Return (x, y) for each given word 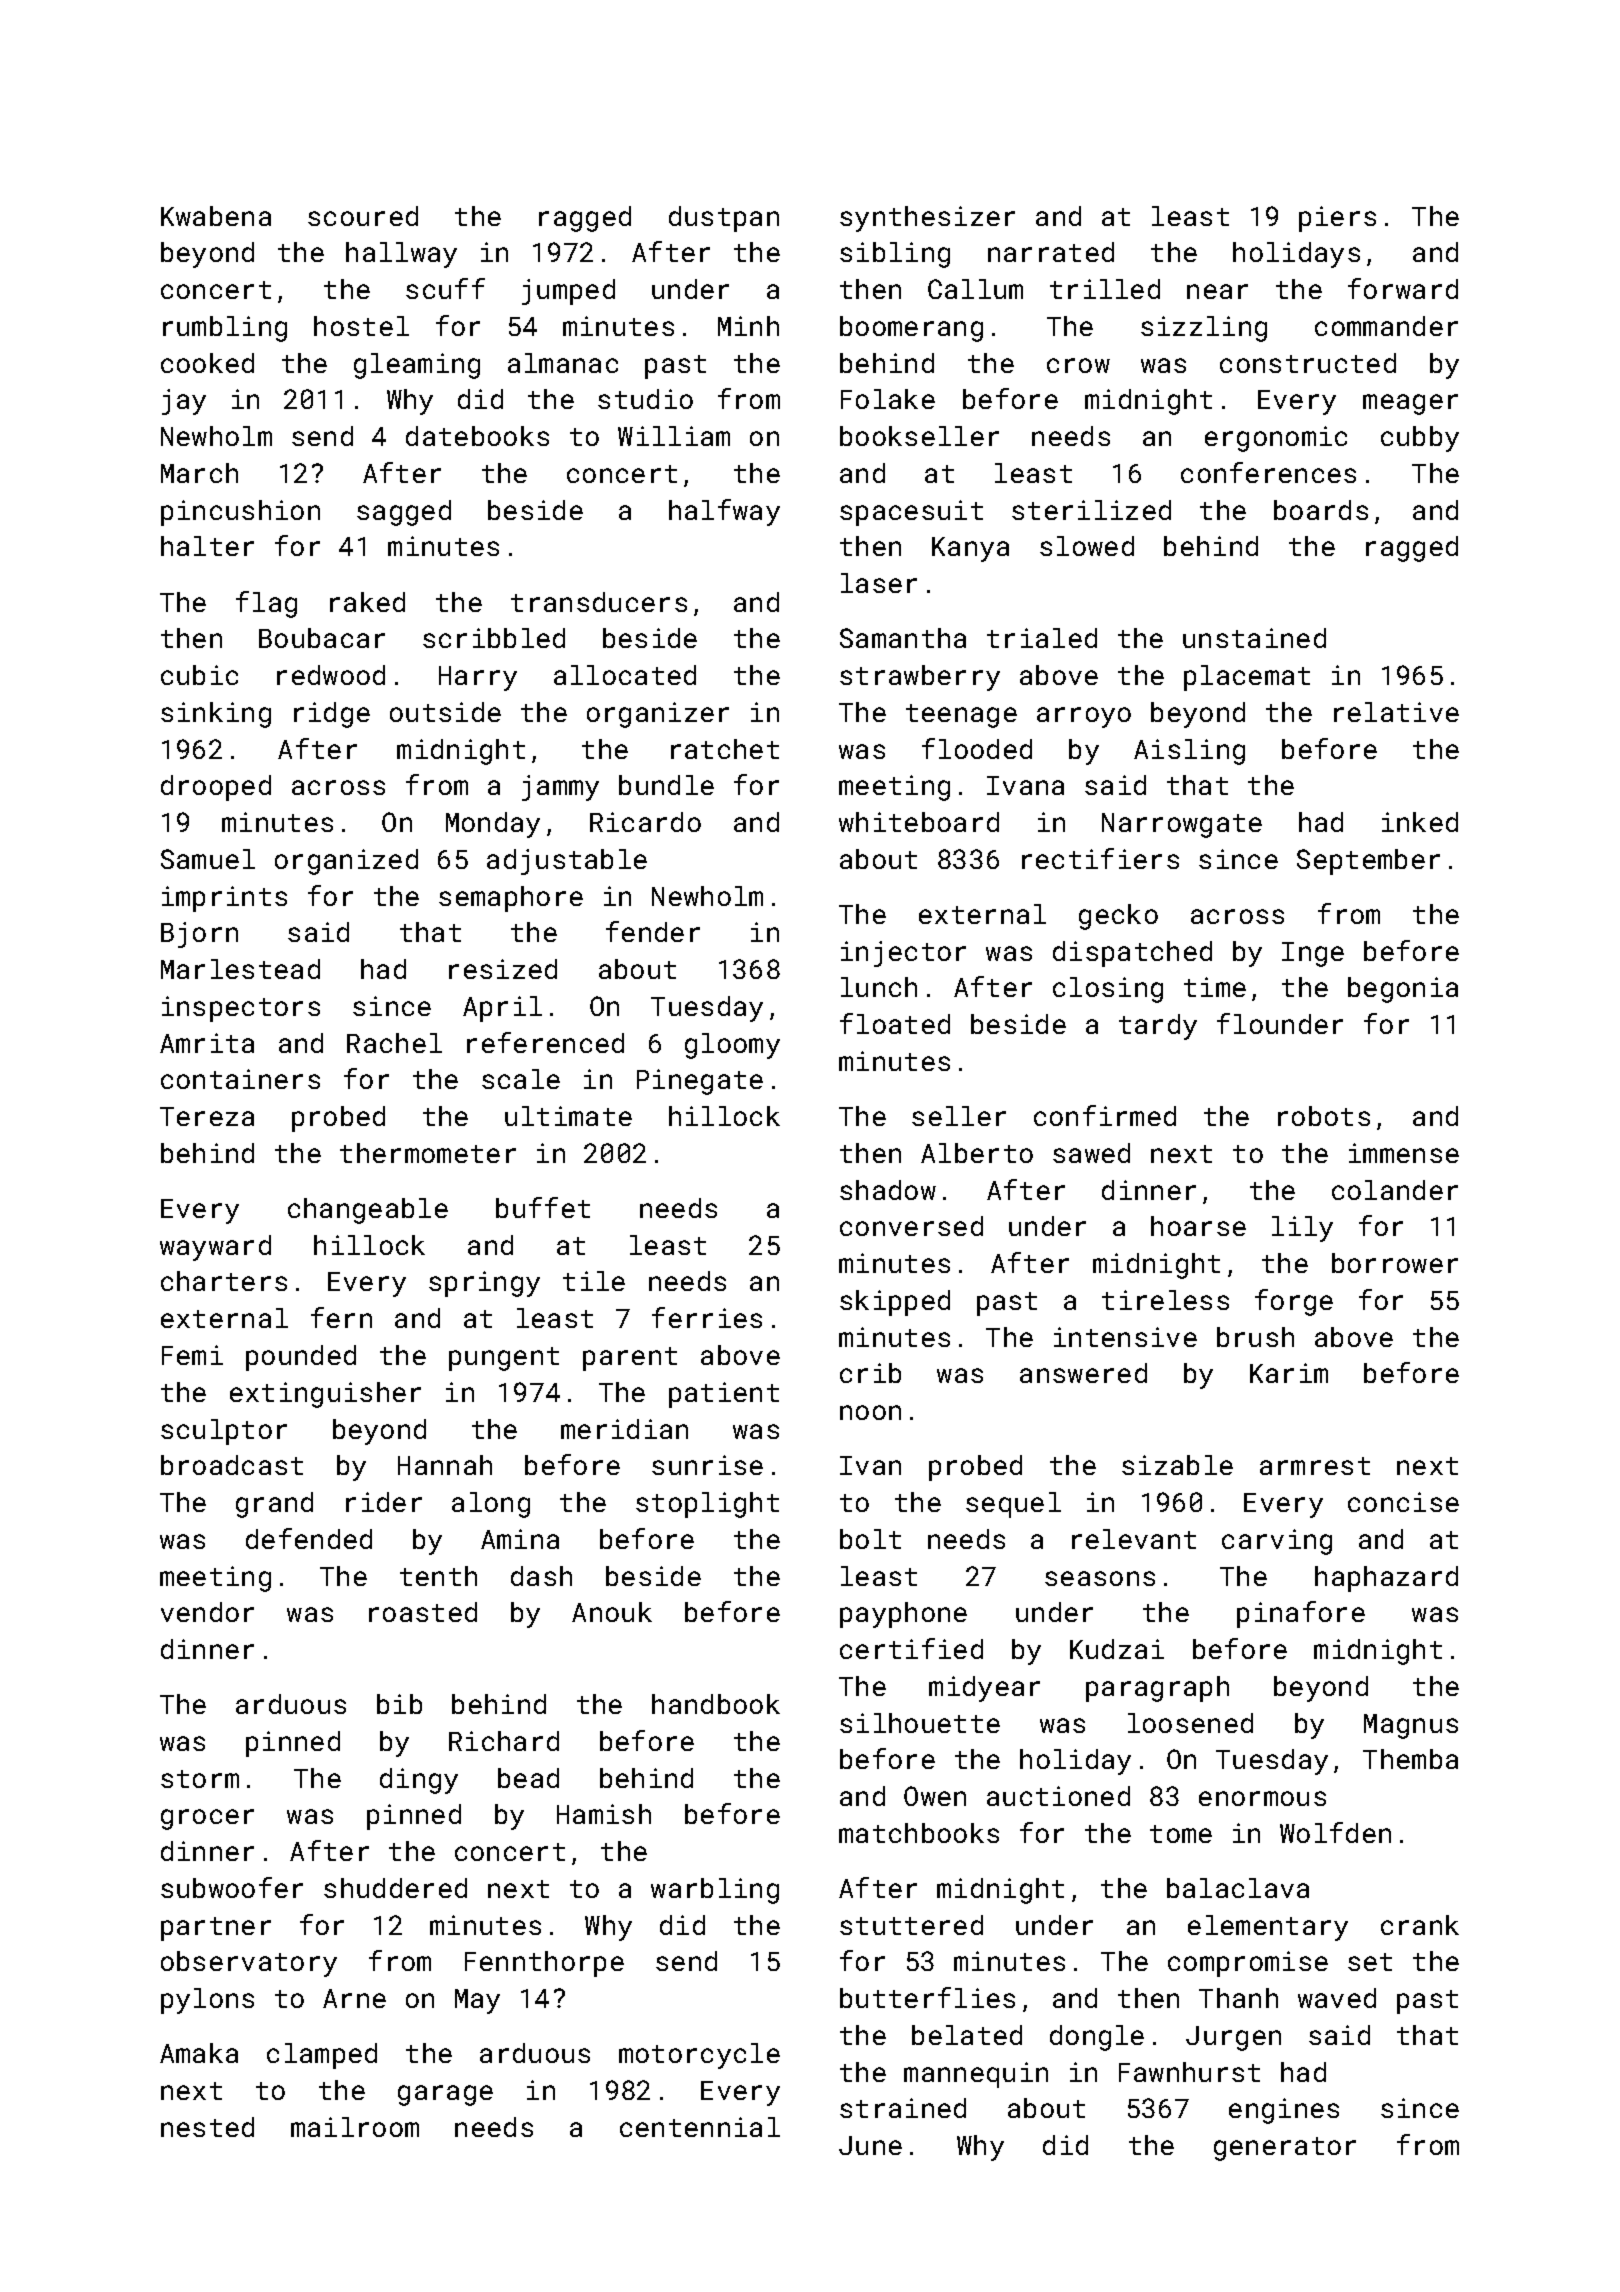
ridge (332, 715)
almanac (563, 363)
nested (207, 2127)
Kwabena (216, 216)
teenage (961, 716)
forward (1403, 288)
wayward (215, 1248)
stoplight (707, 1505)
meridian (624, 1429)
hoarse (1198, 1226)
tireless (1165, 1300)
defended (309, 1538)
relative (1396, 712)
